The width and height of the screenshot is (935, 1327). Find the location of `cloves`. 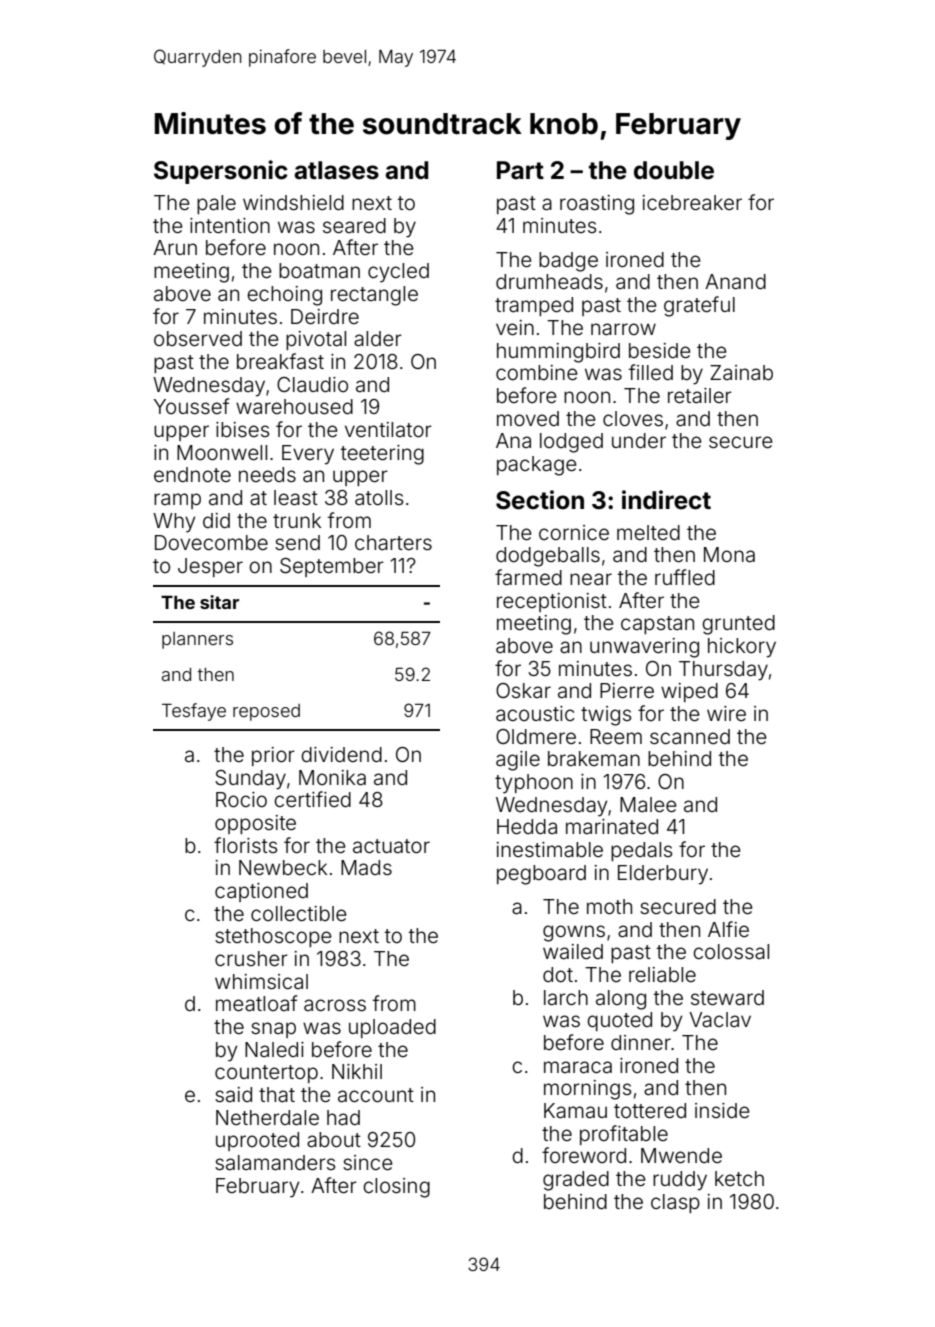

cloves is located at coordinates (633, 418).
